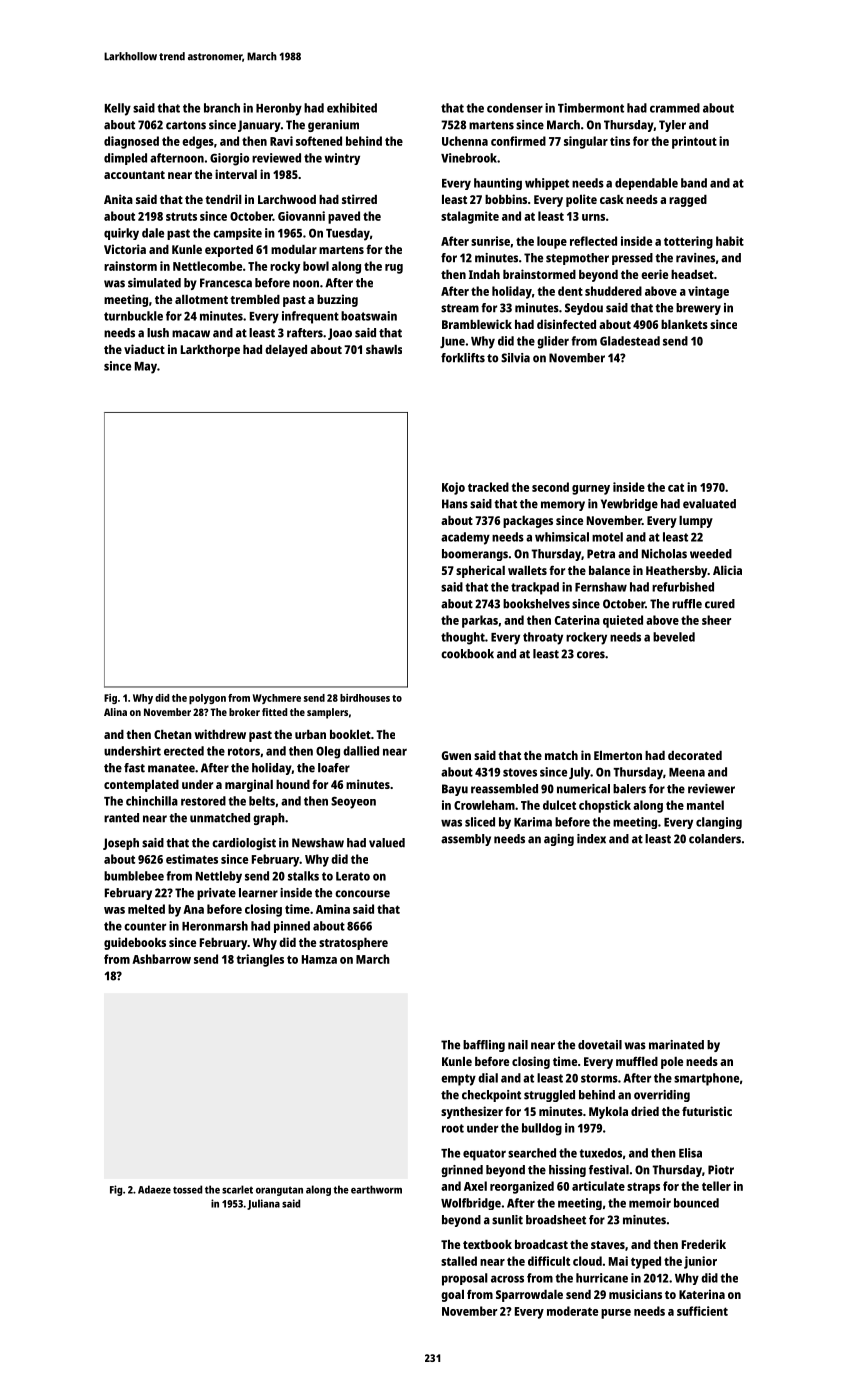 The width and height of the image is (849, 1400). I want to click on cartons, so click(186, 125).
